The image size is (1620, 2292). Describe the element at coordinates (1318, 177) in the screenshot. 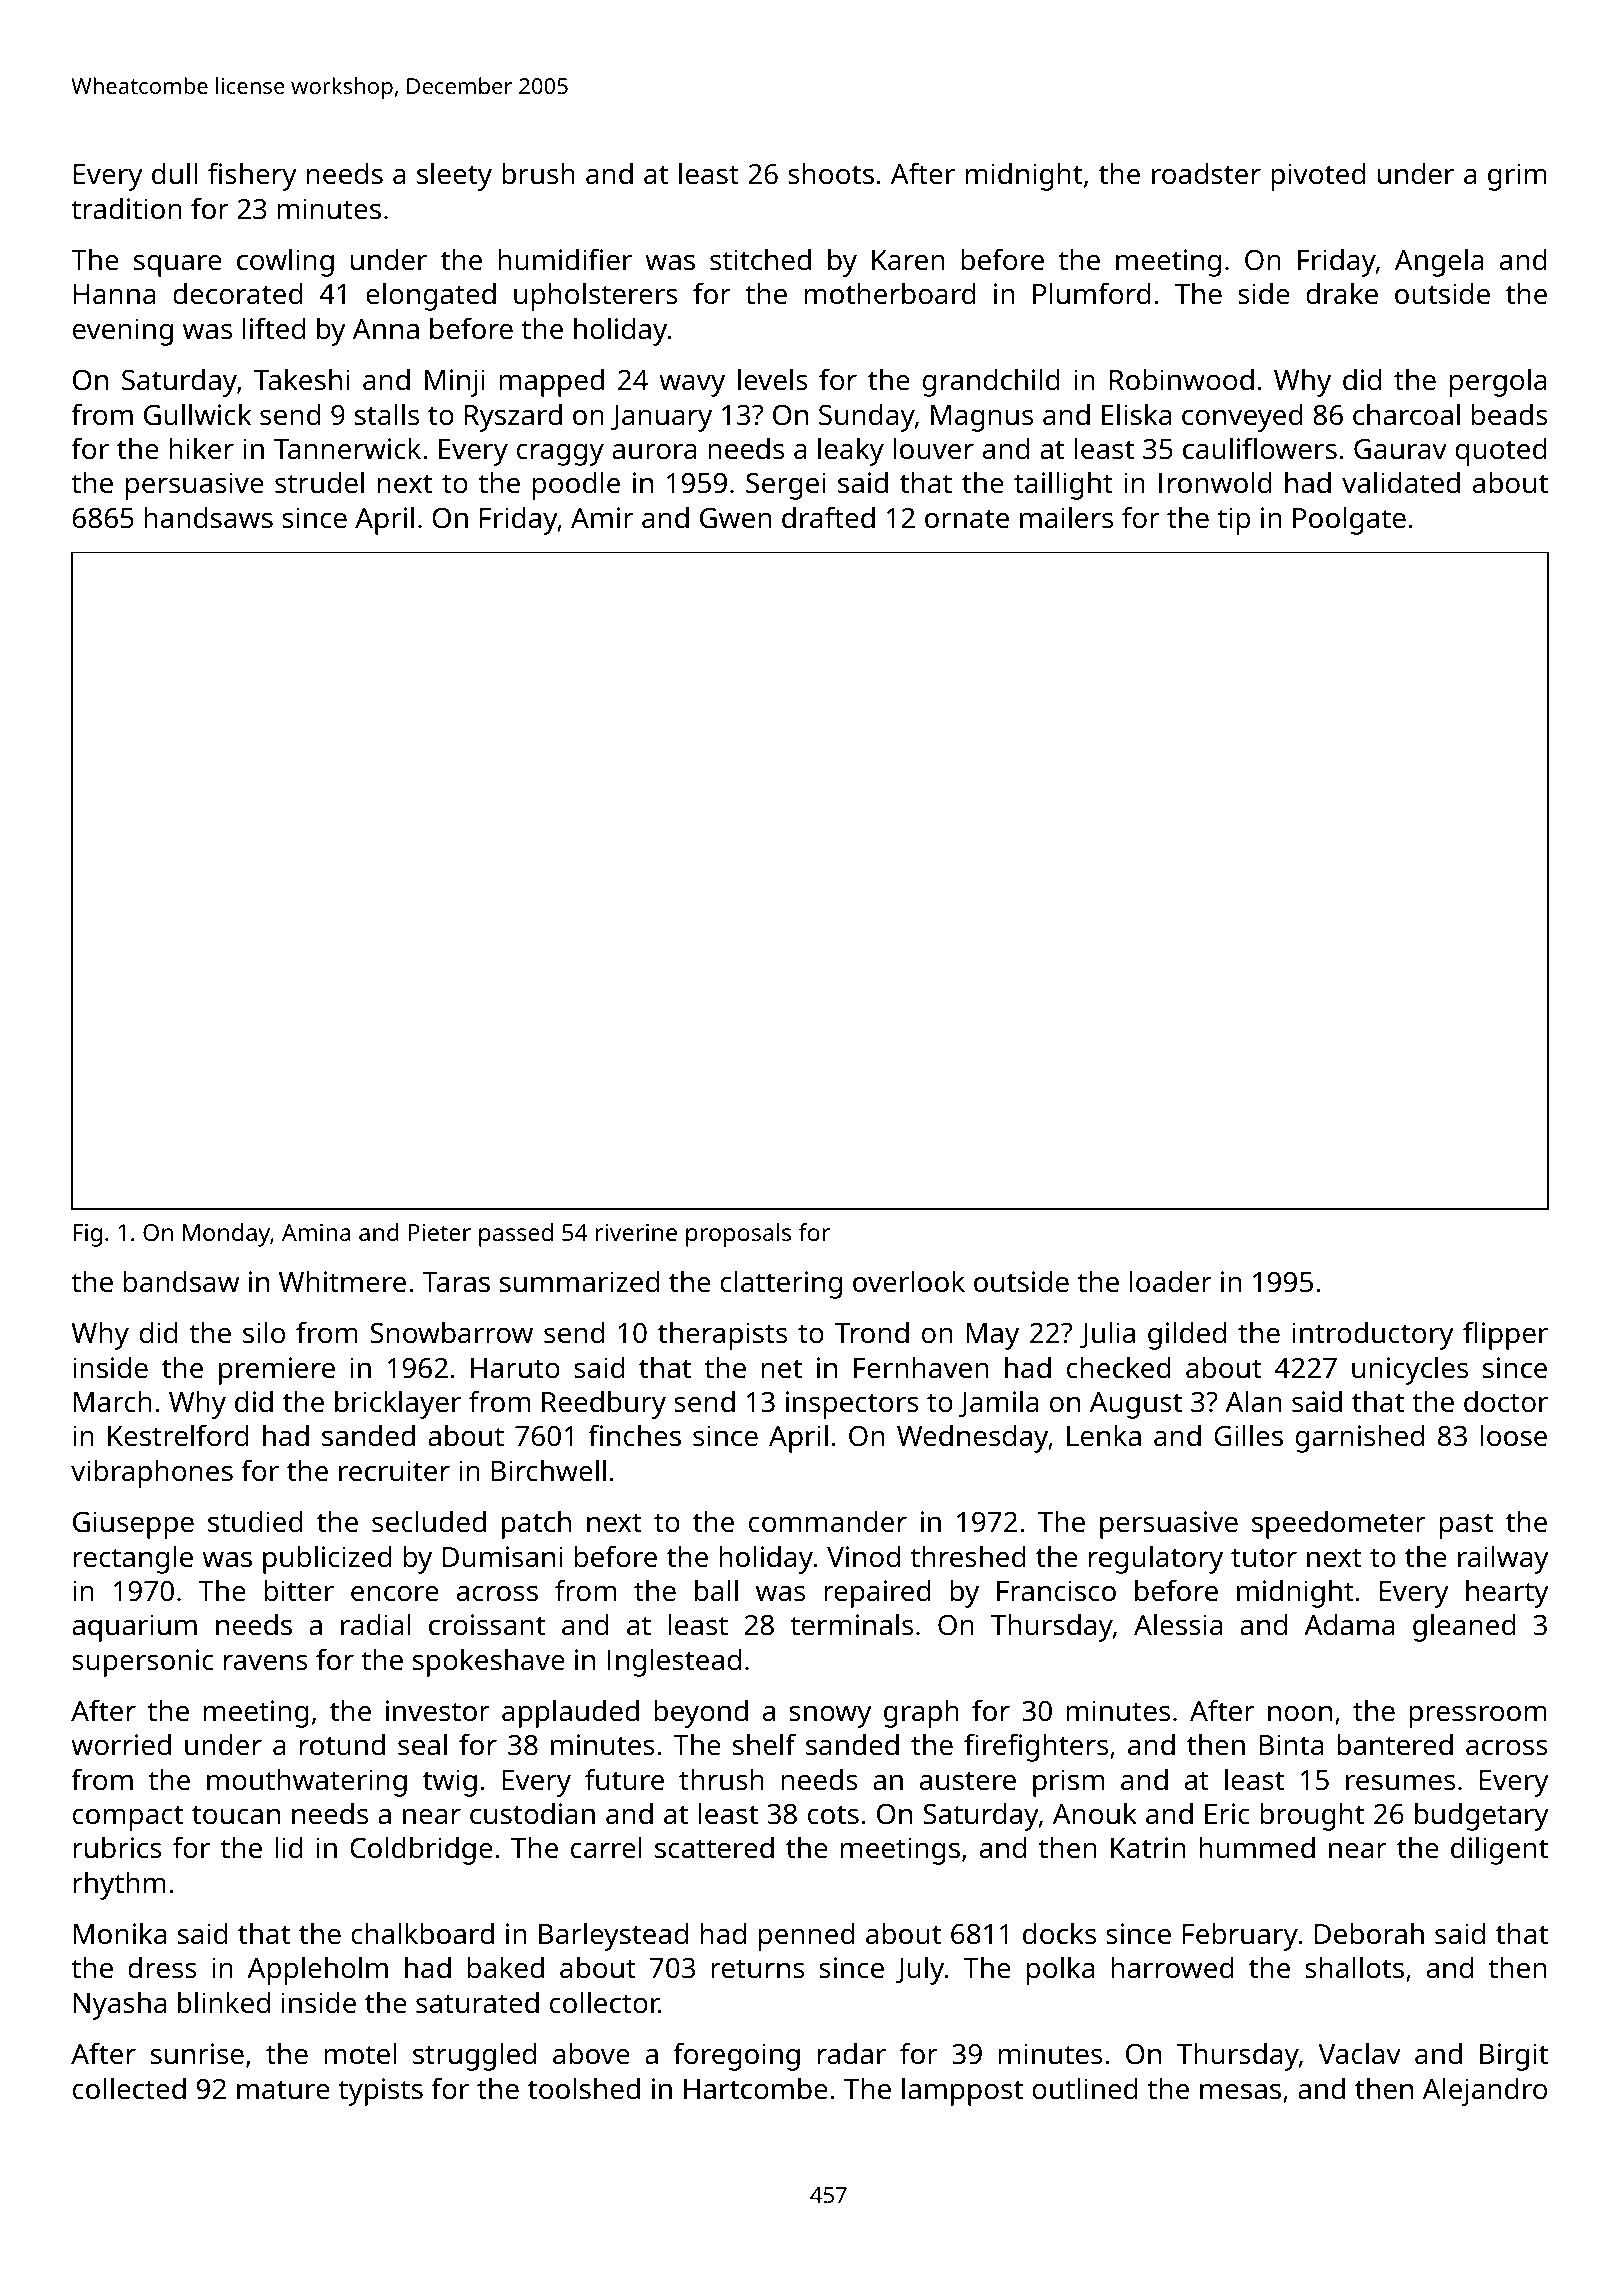

I see `pivoted` at that location.
